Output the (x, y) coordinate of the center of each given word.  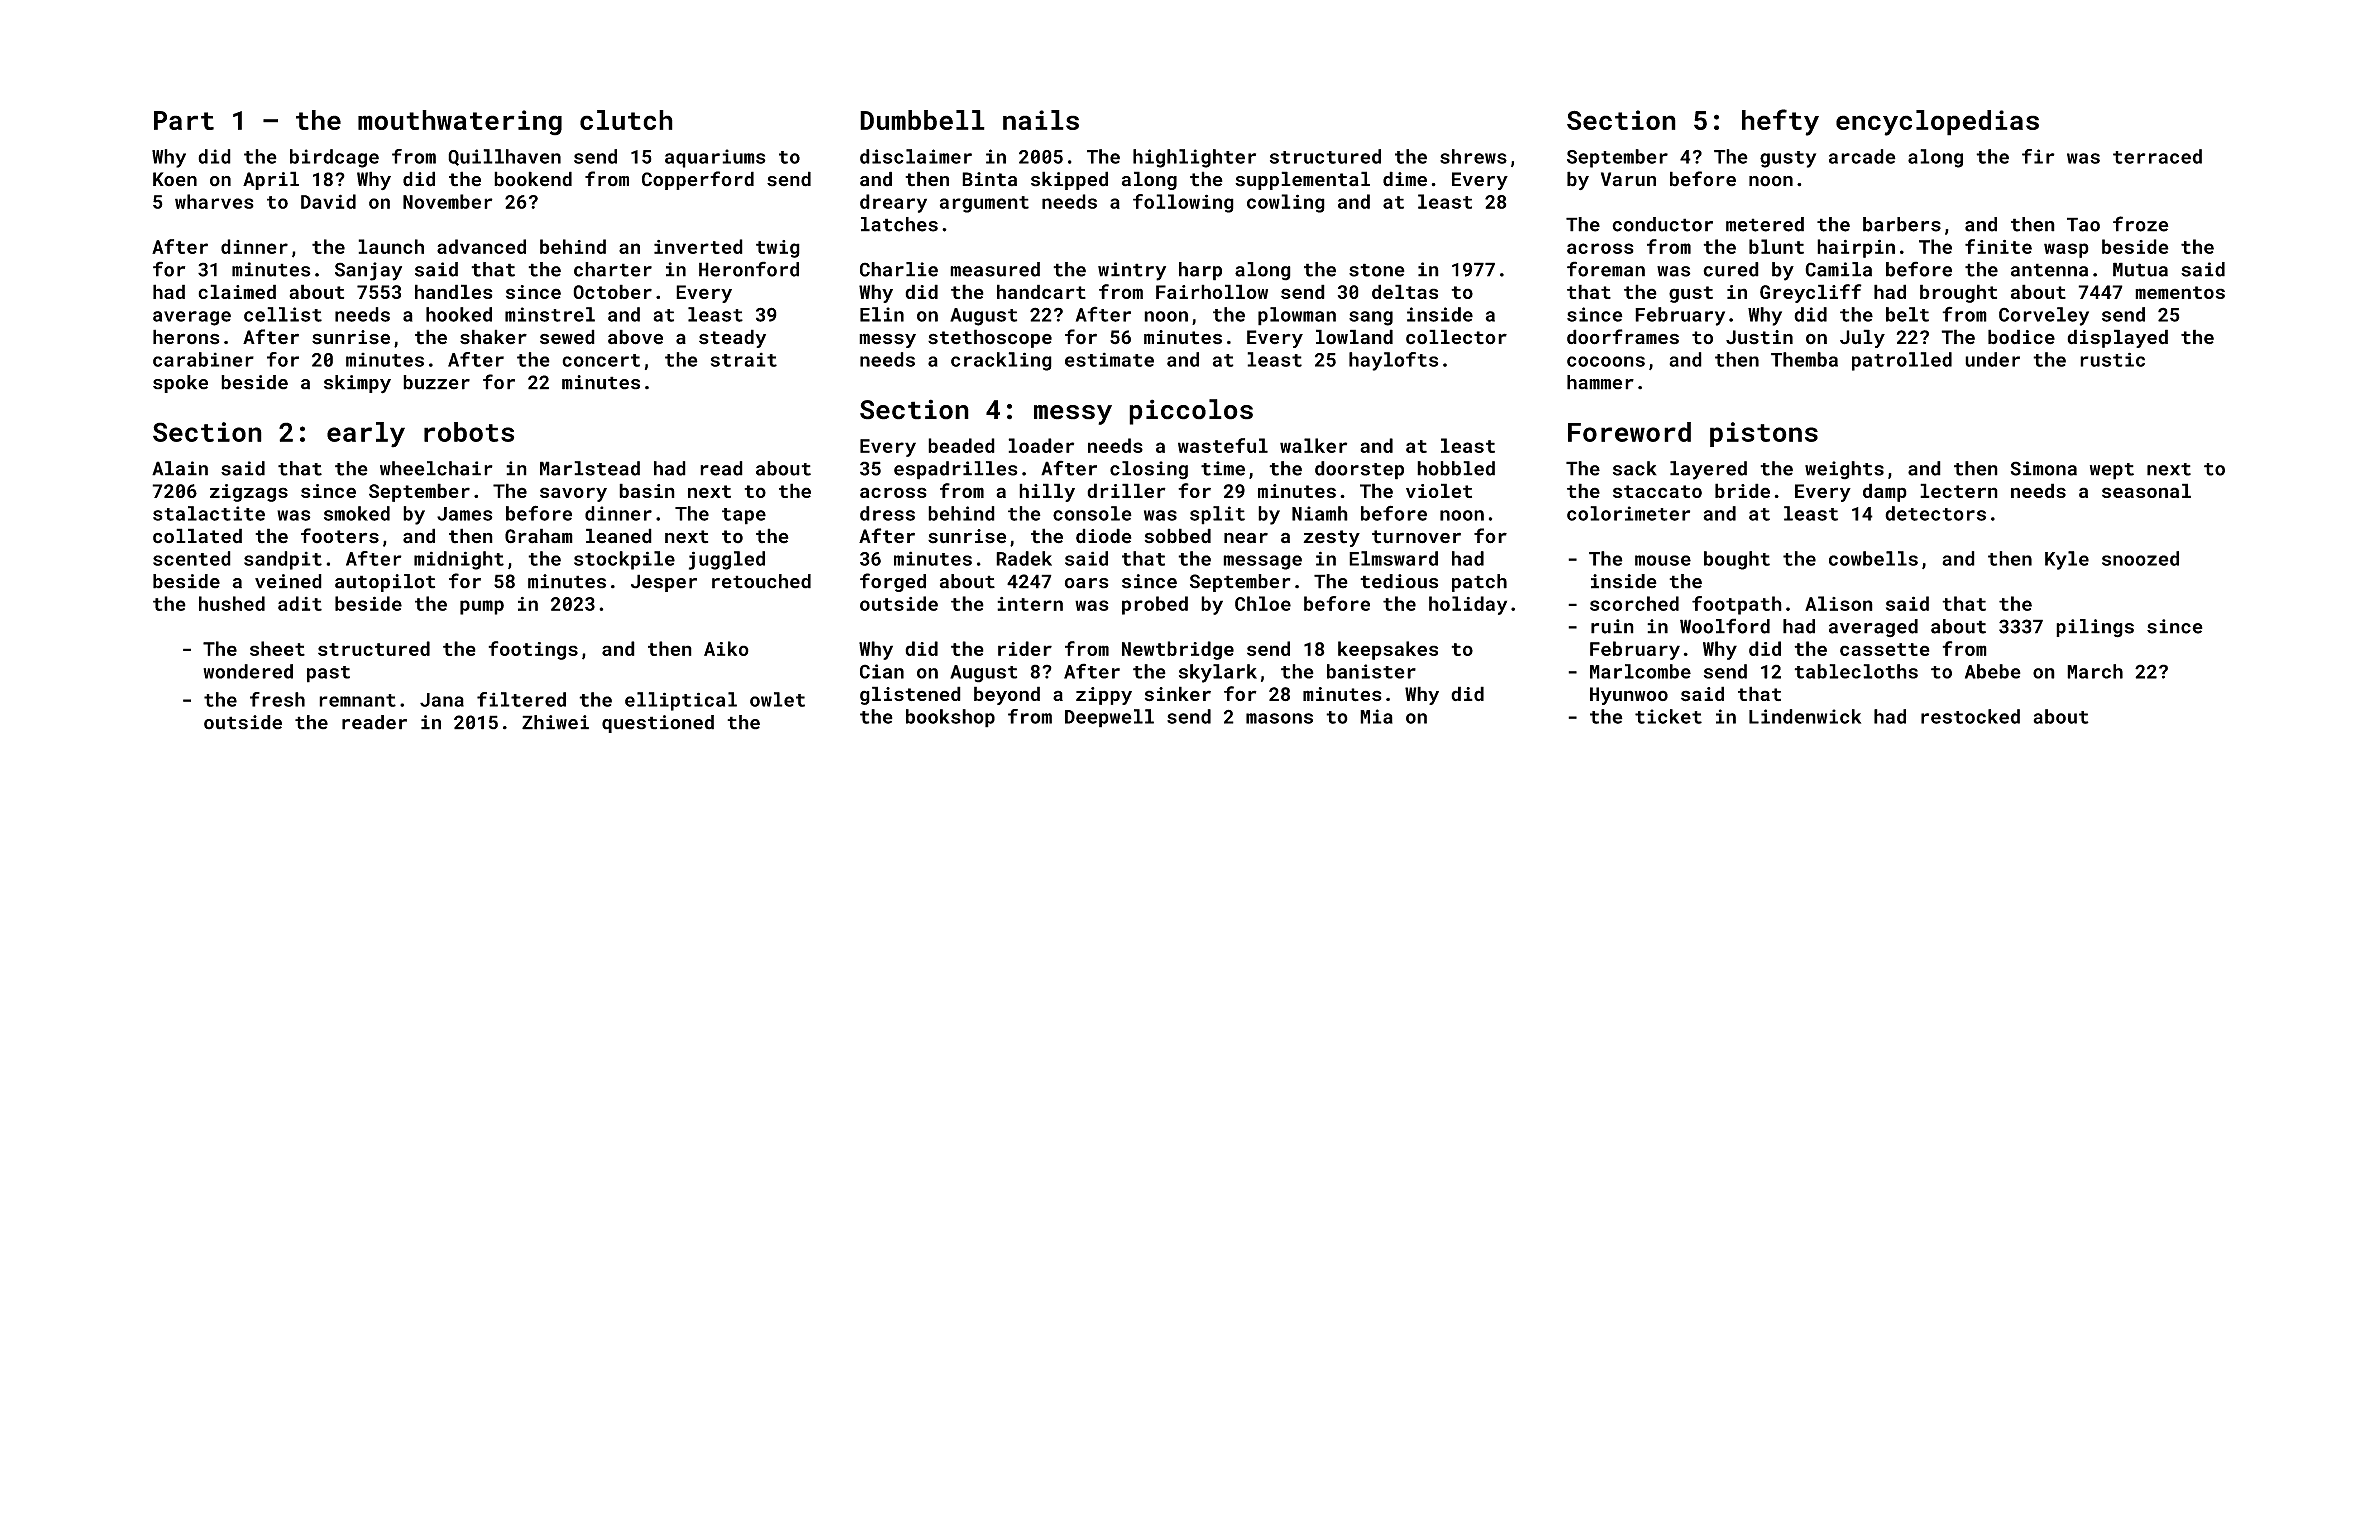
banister (1371, 671)
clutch (626, 120)
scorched (1634, 603)
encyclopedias (1937, 123)
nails (1041, 120)
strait (744, 359)
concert (601, 360)
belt (1907, 314)
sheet (277, 648)
